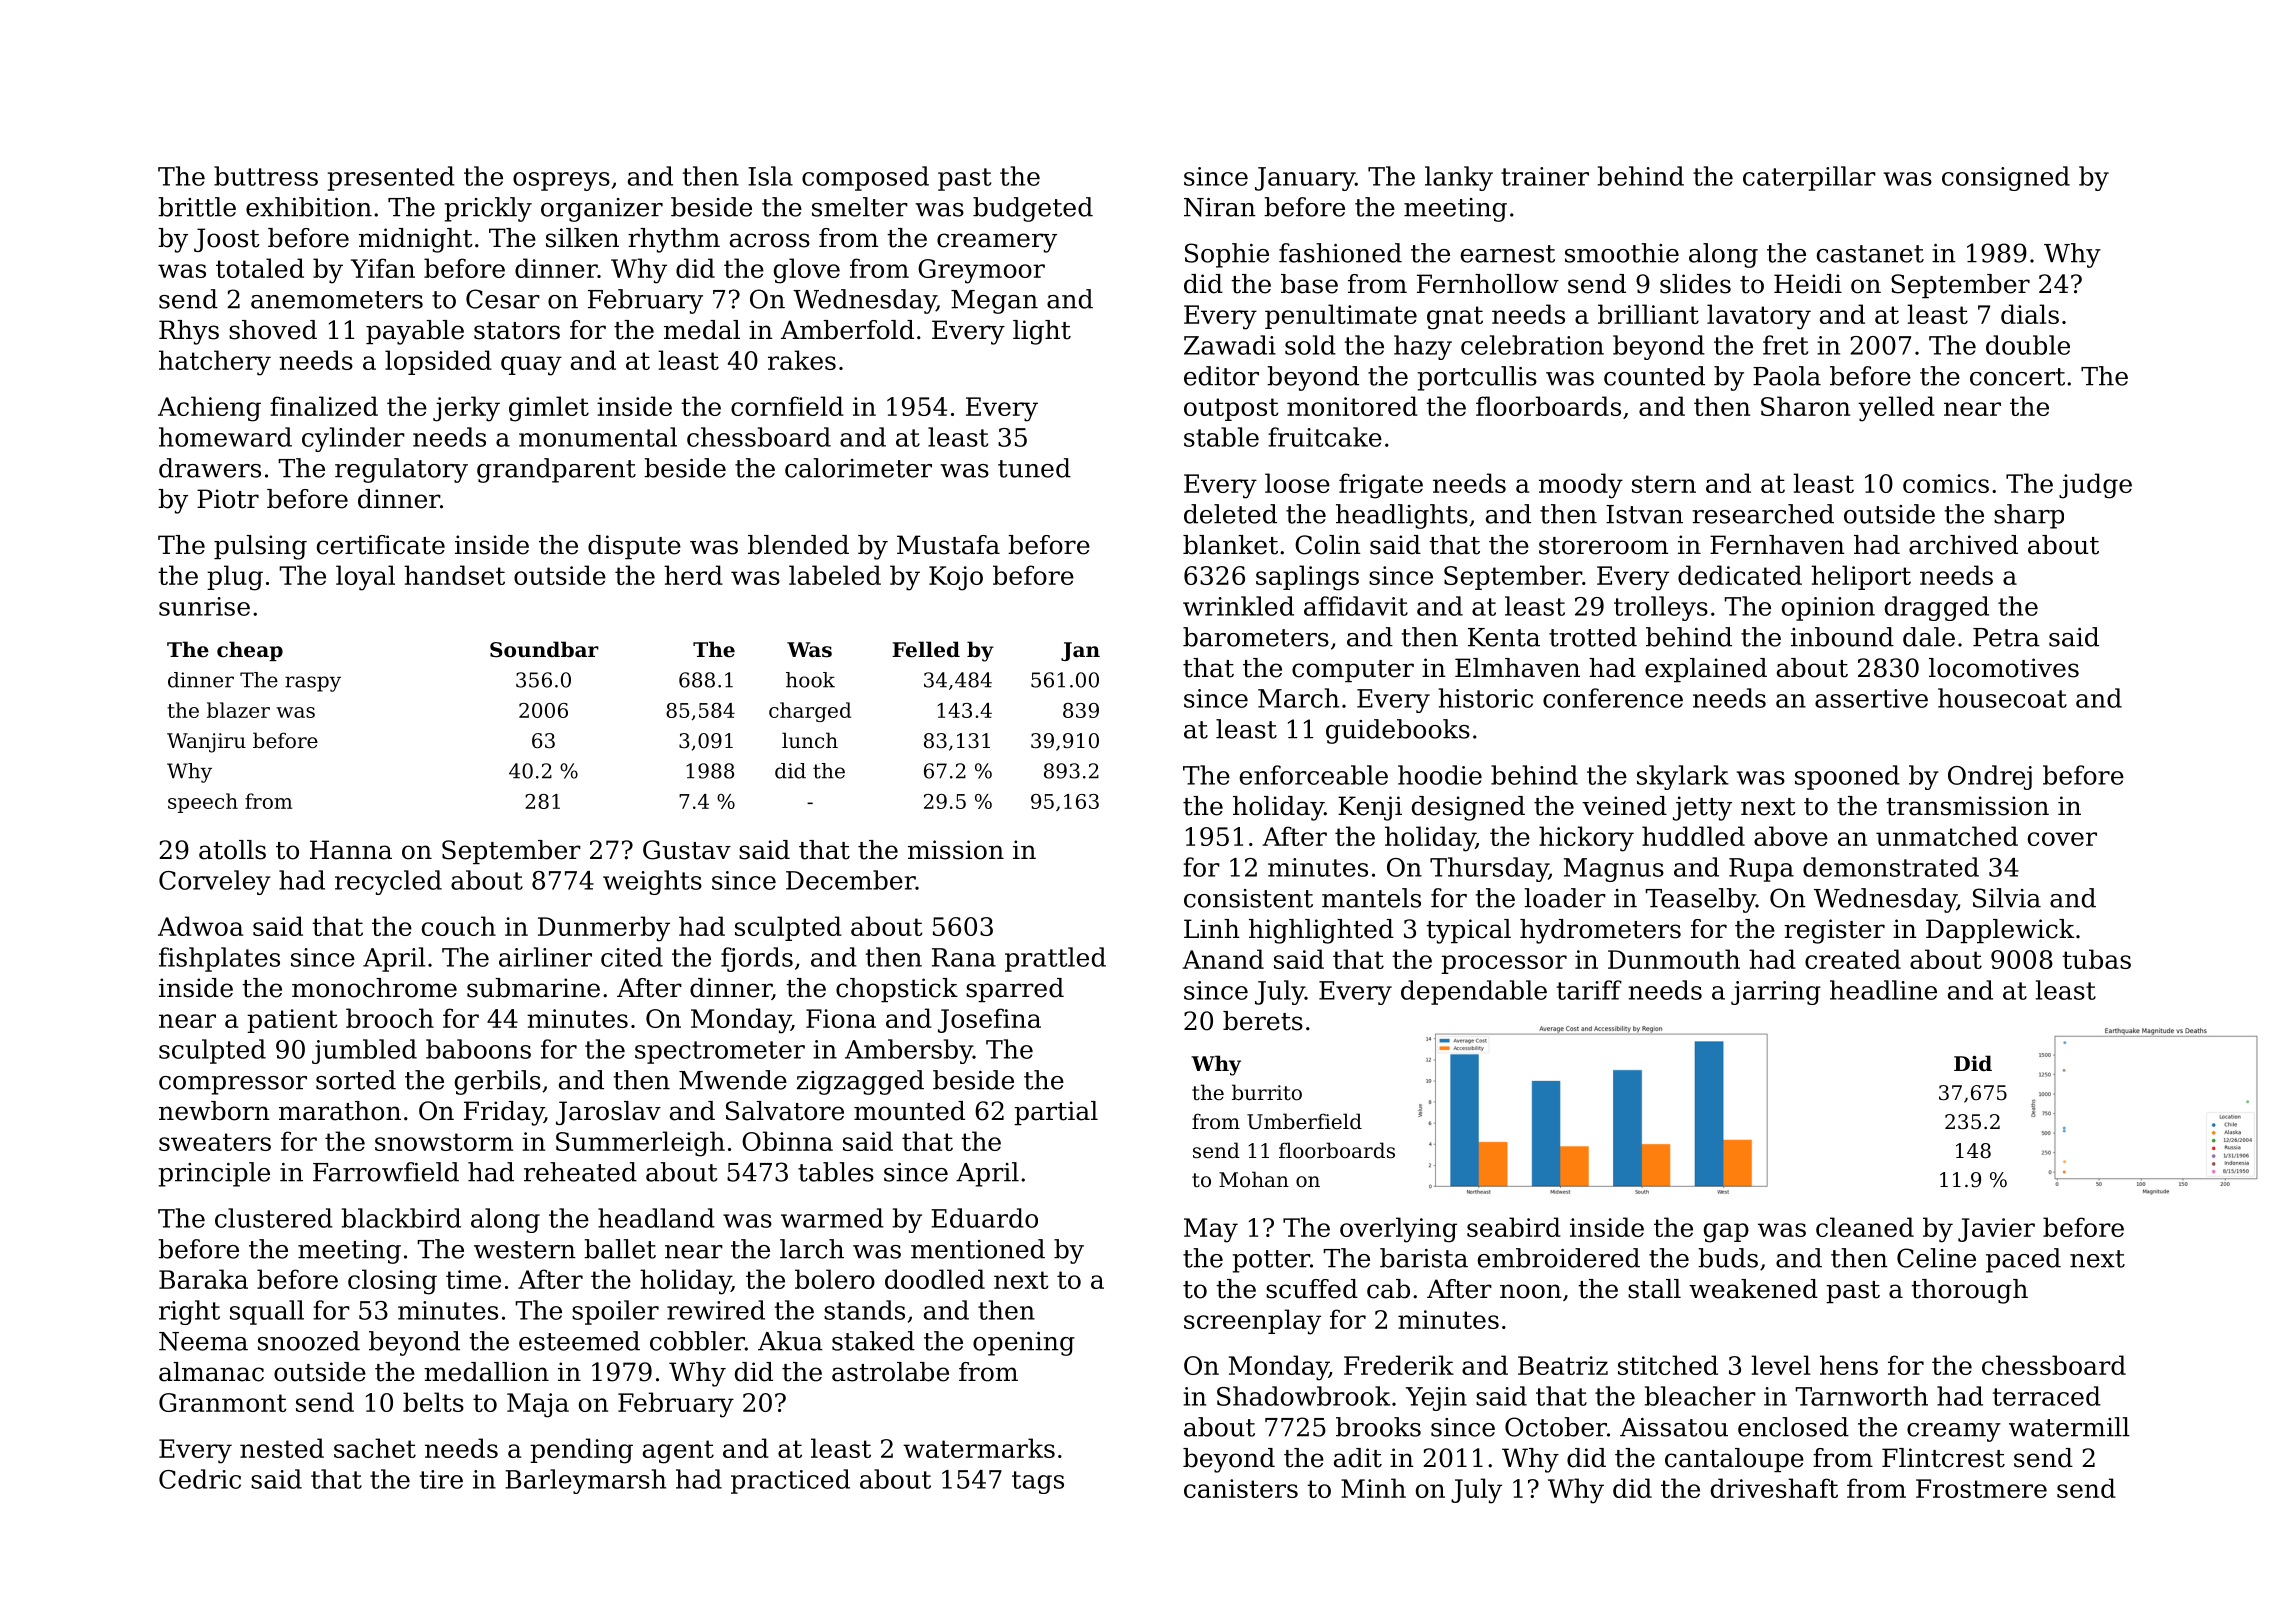 This screenshot has height=1620, width=2292. I want to click on brittle, so click(197, 207).
